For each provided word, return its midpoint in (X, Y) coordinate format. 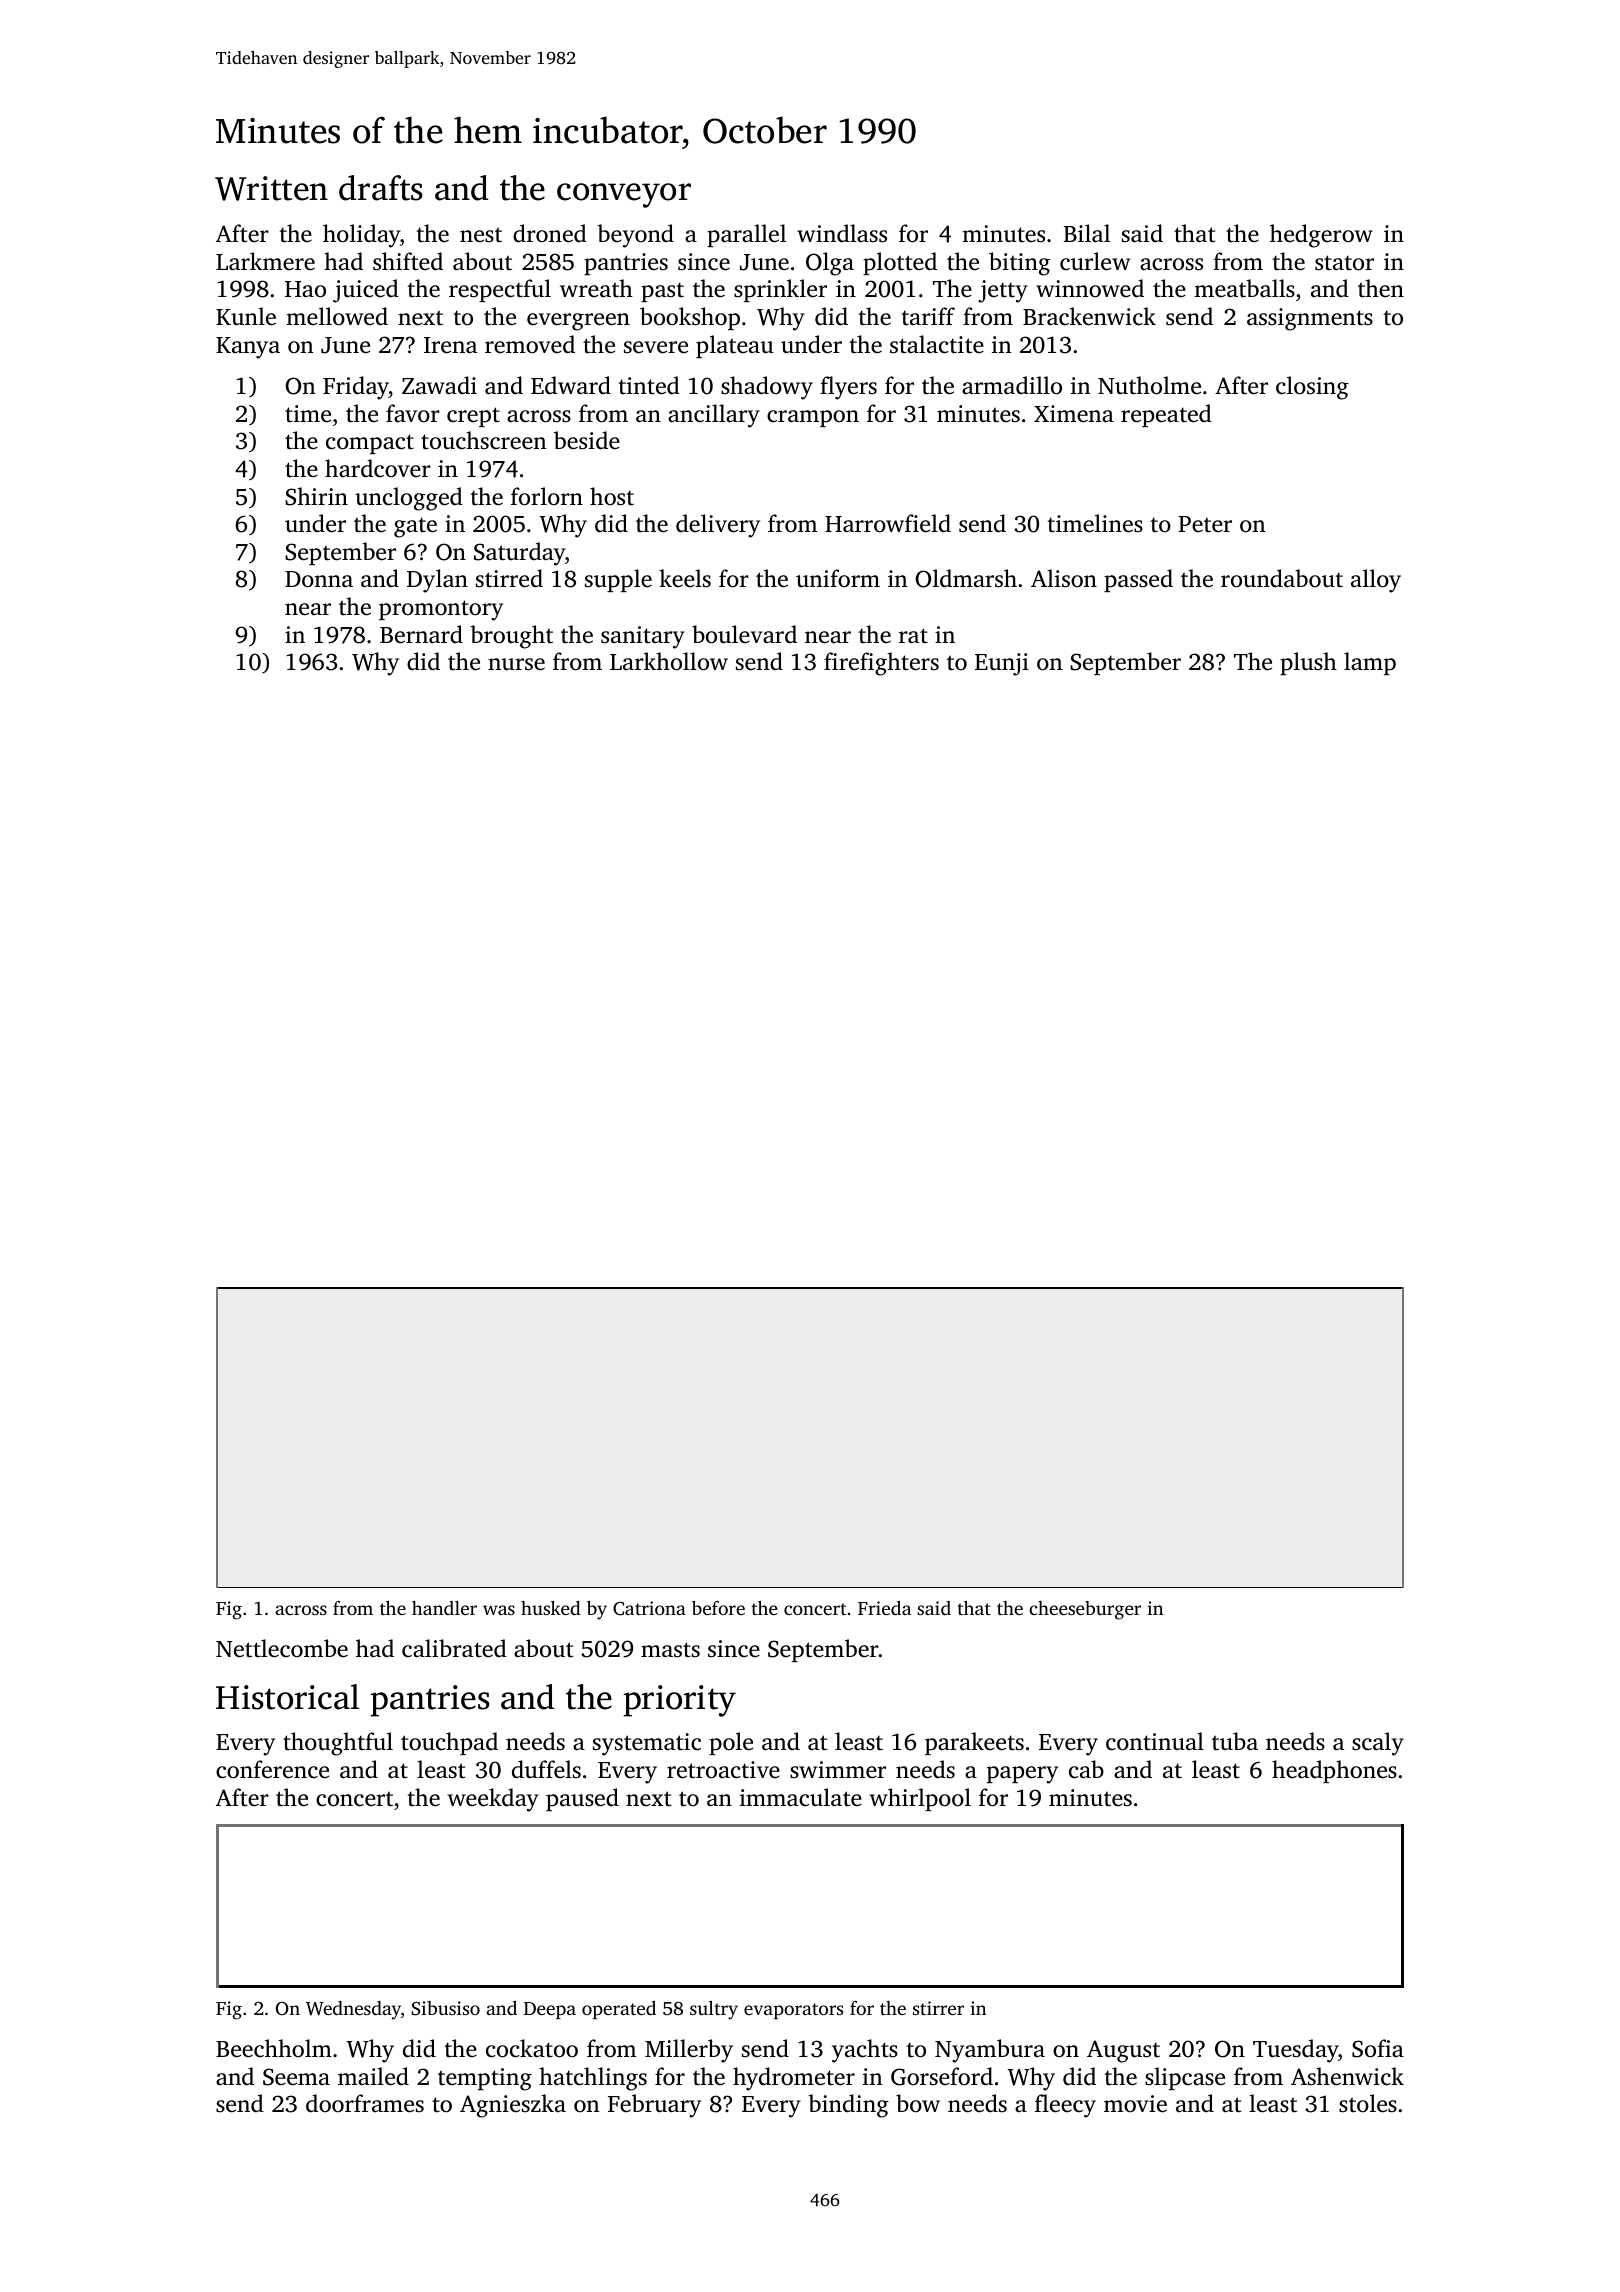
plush (1308, 663)
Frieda (884, 1608)
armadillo (1012, 385)
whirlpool (920, 1799)
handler (444, 1608)
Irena (450, 345)
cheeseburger (1085, 1610)
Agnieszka (513, 2106)
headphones (1334, 1771)
